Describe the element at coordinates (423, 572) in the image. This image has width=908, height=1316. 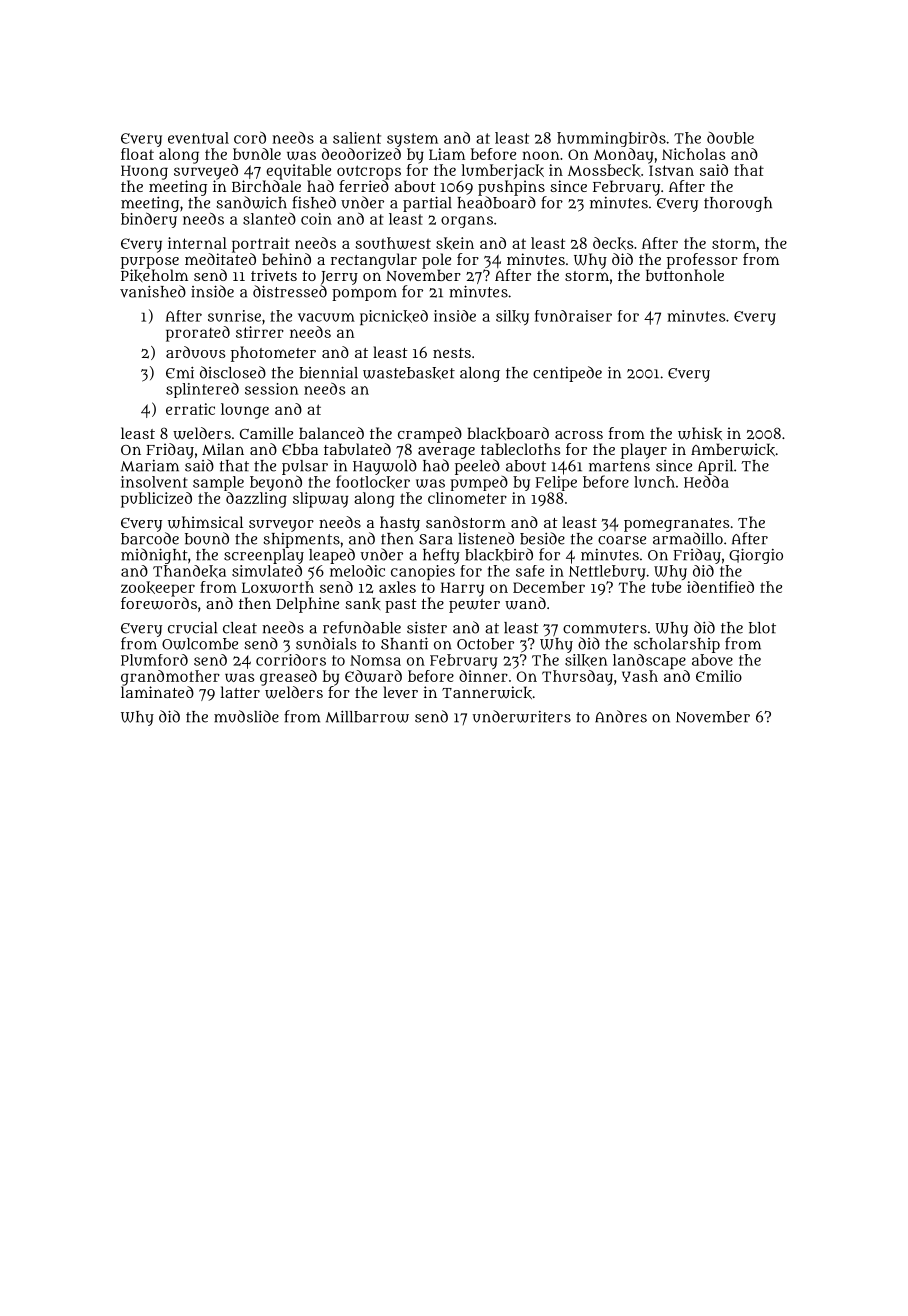
I see `canopies` at that location.
